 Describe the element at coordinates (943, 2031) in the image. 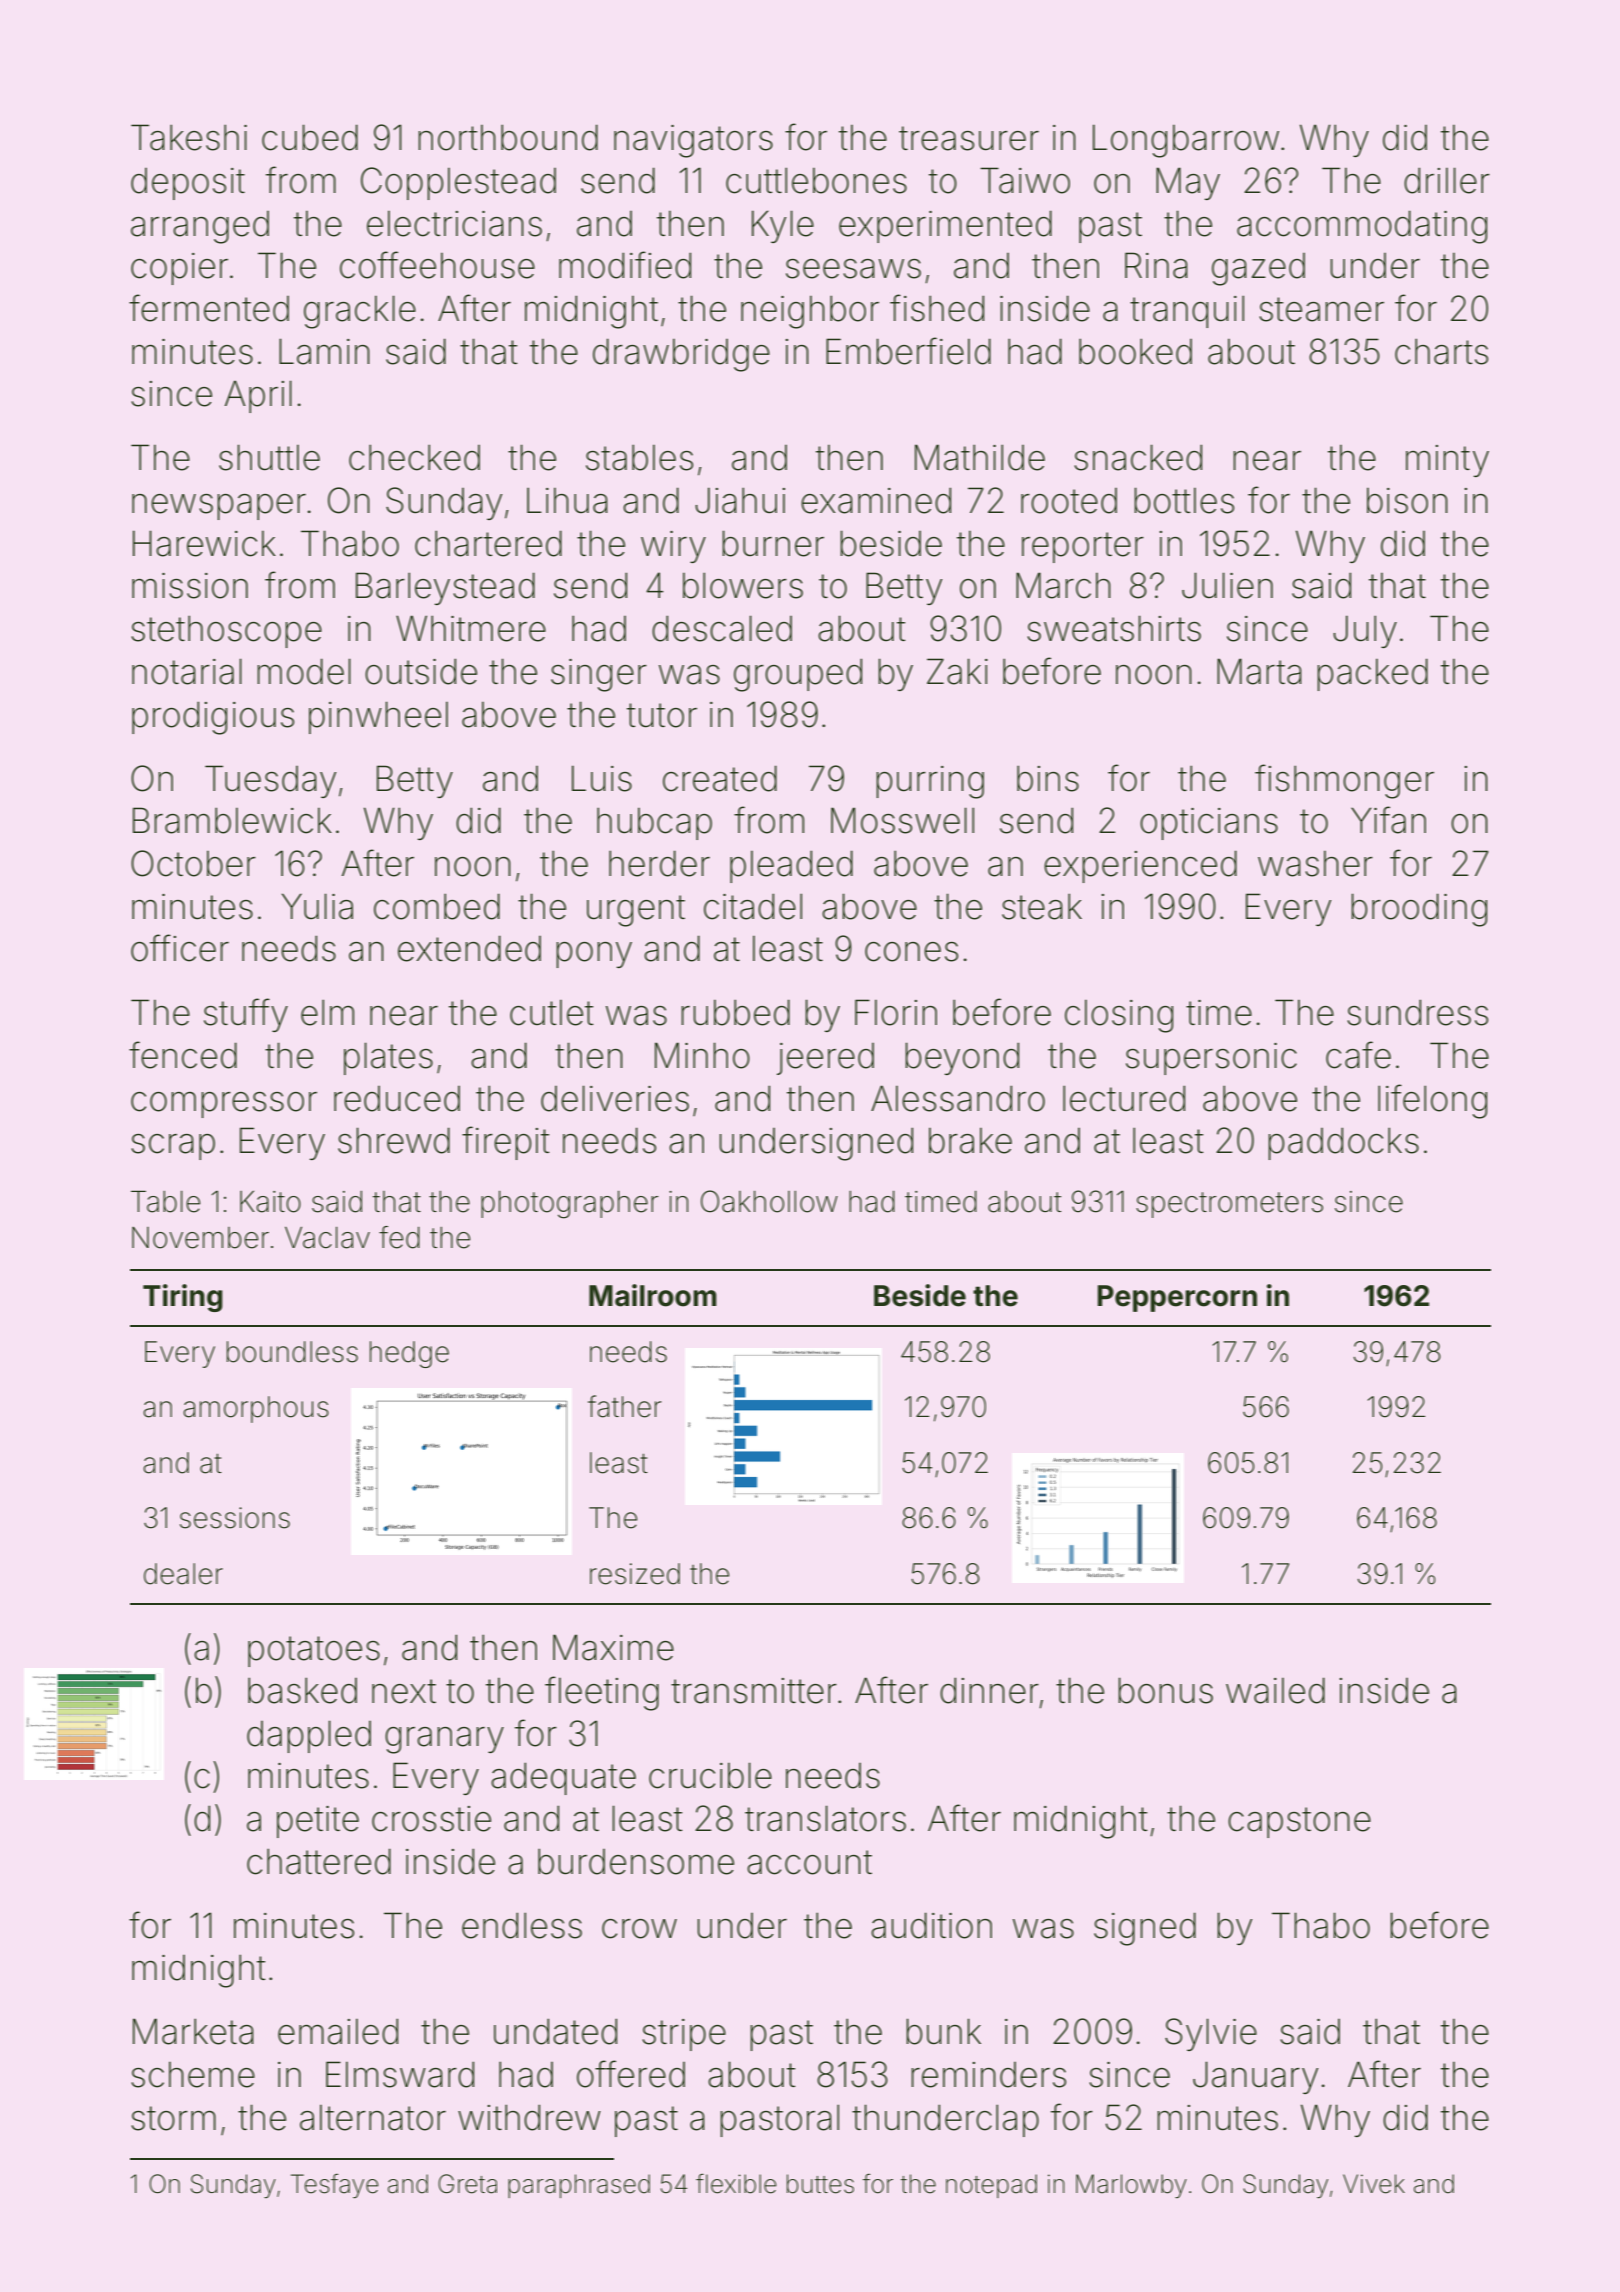

I see `bunk` at that location.
